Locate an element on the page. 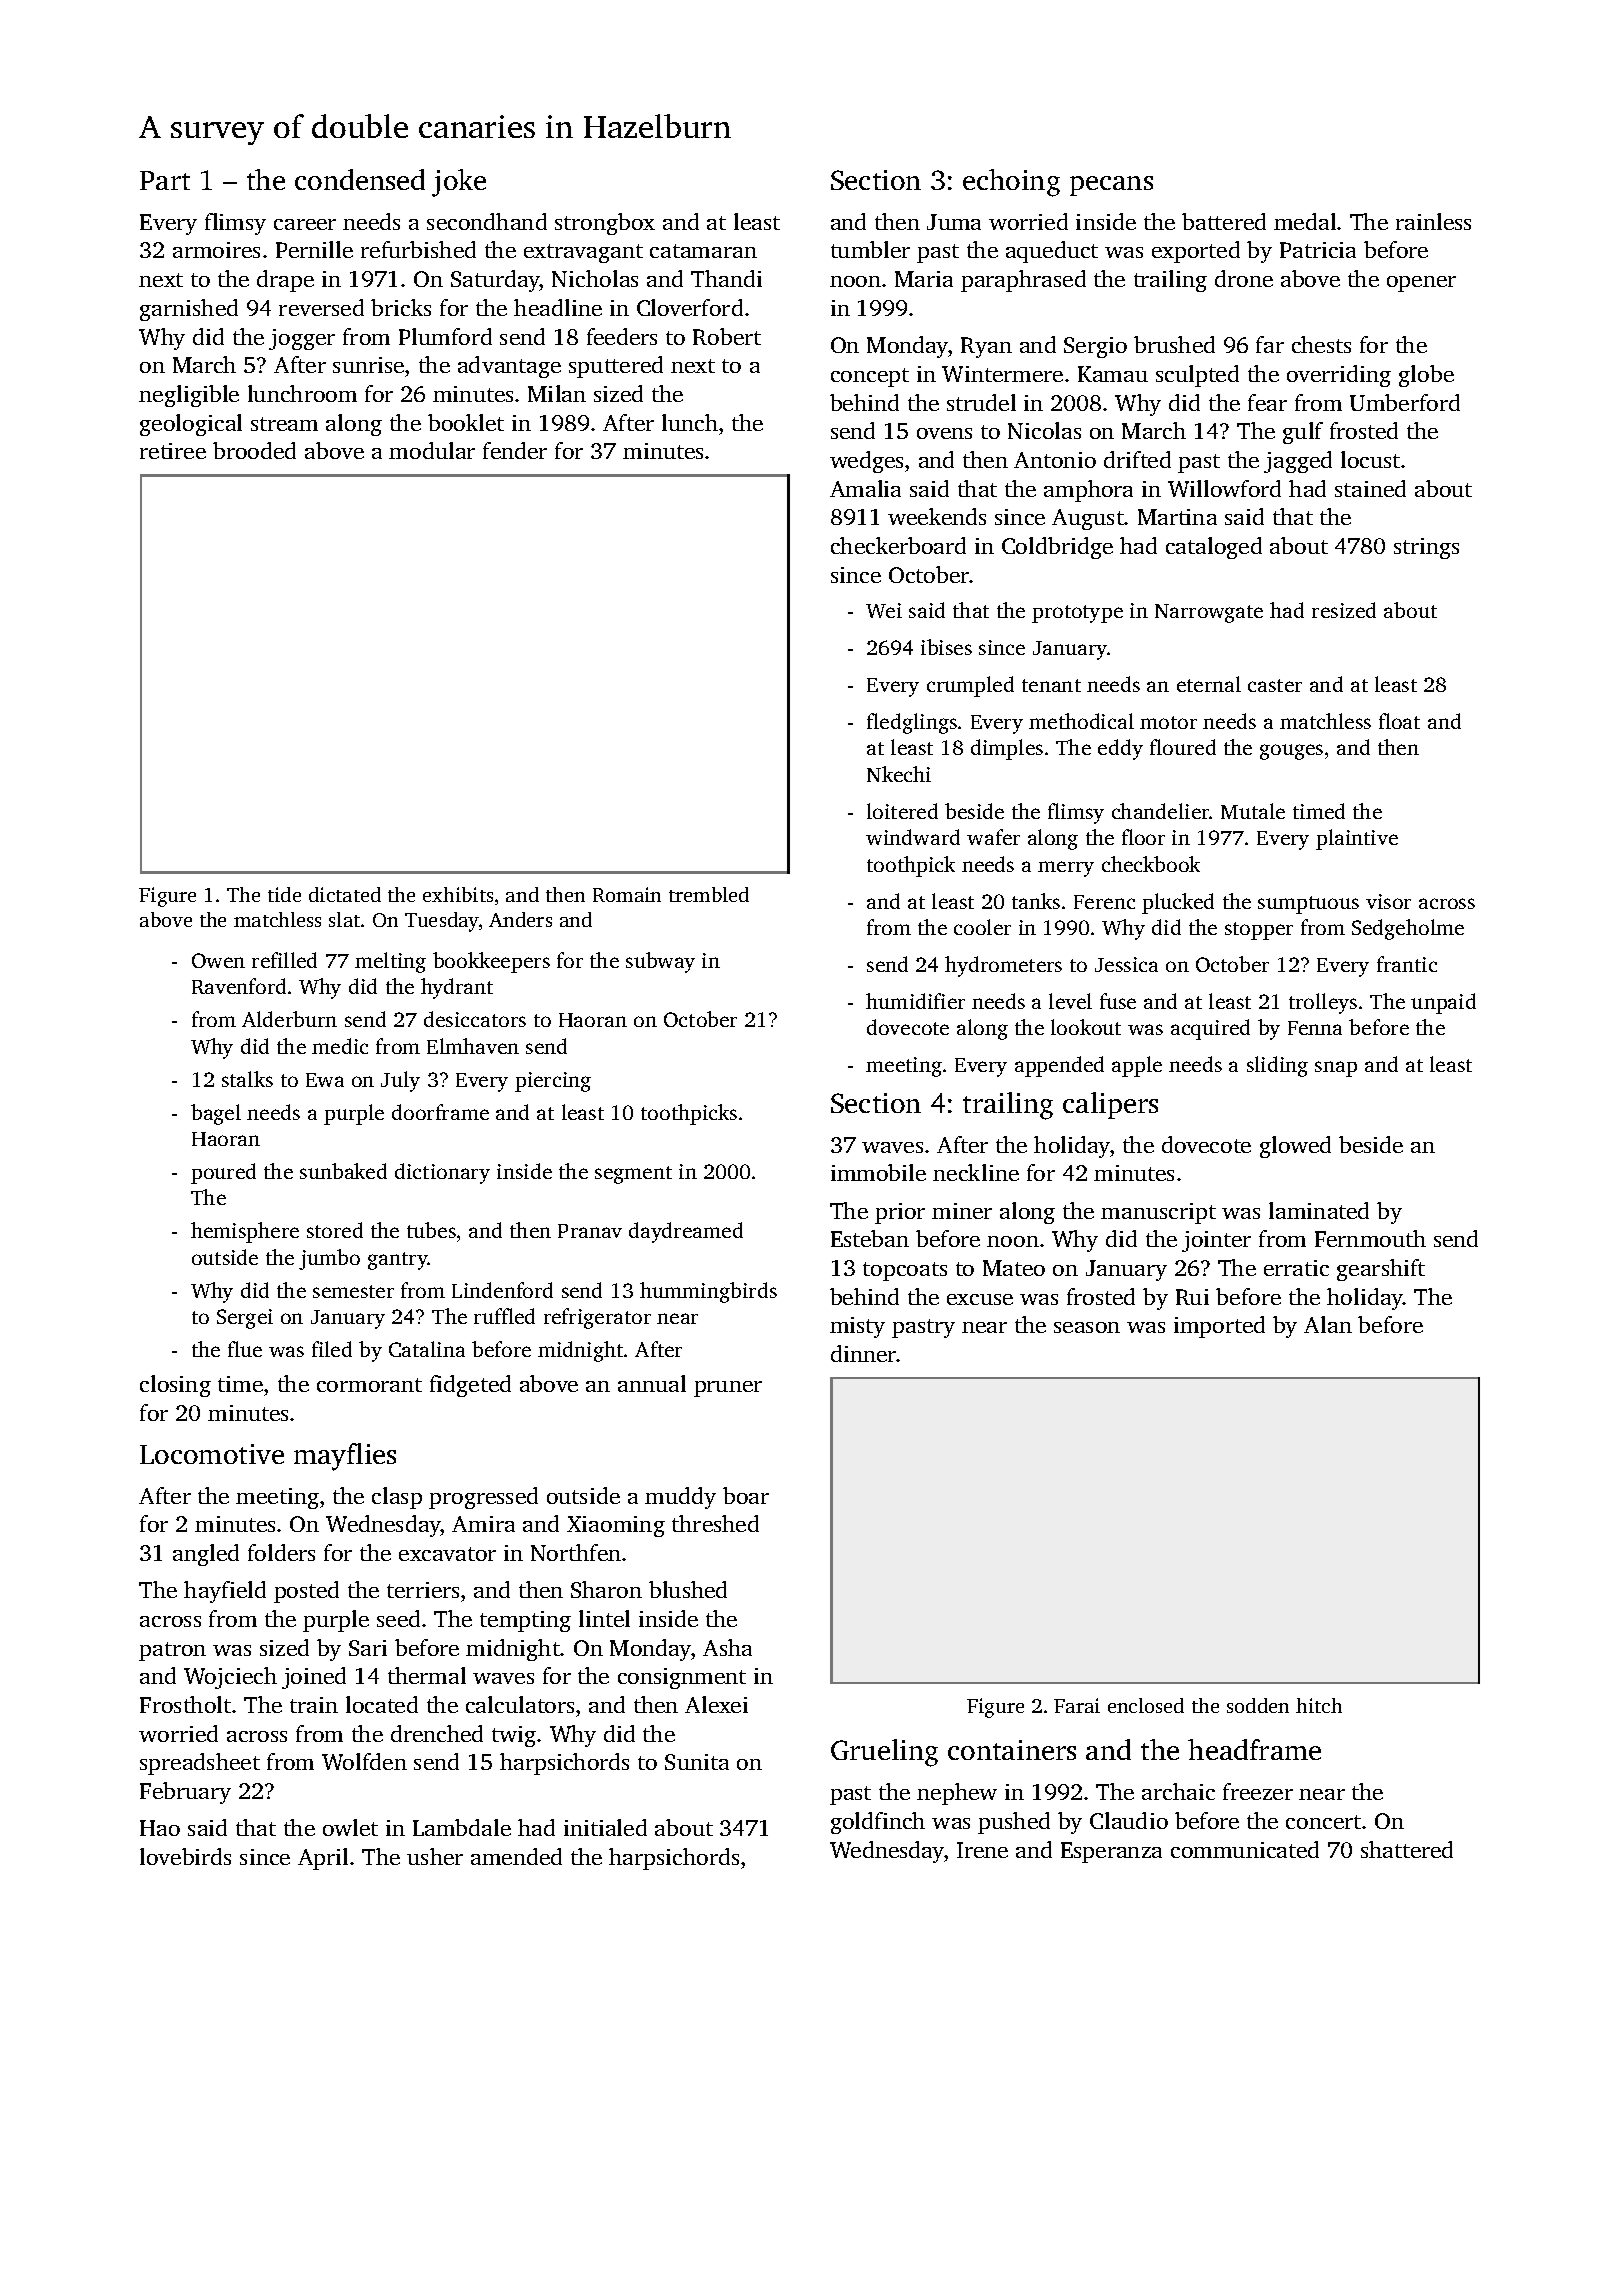 The height and width of the document is (2292, 1620). strongbox is located at coordinates (605, 224).
